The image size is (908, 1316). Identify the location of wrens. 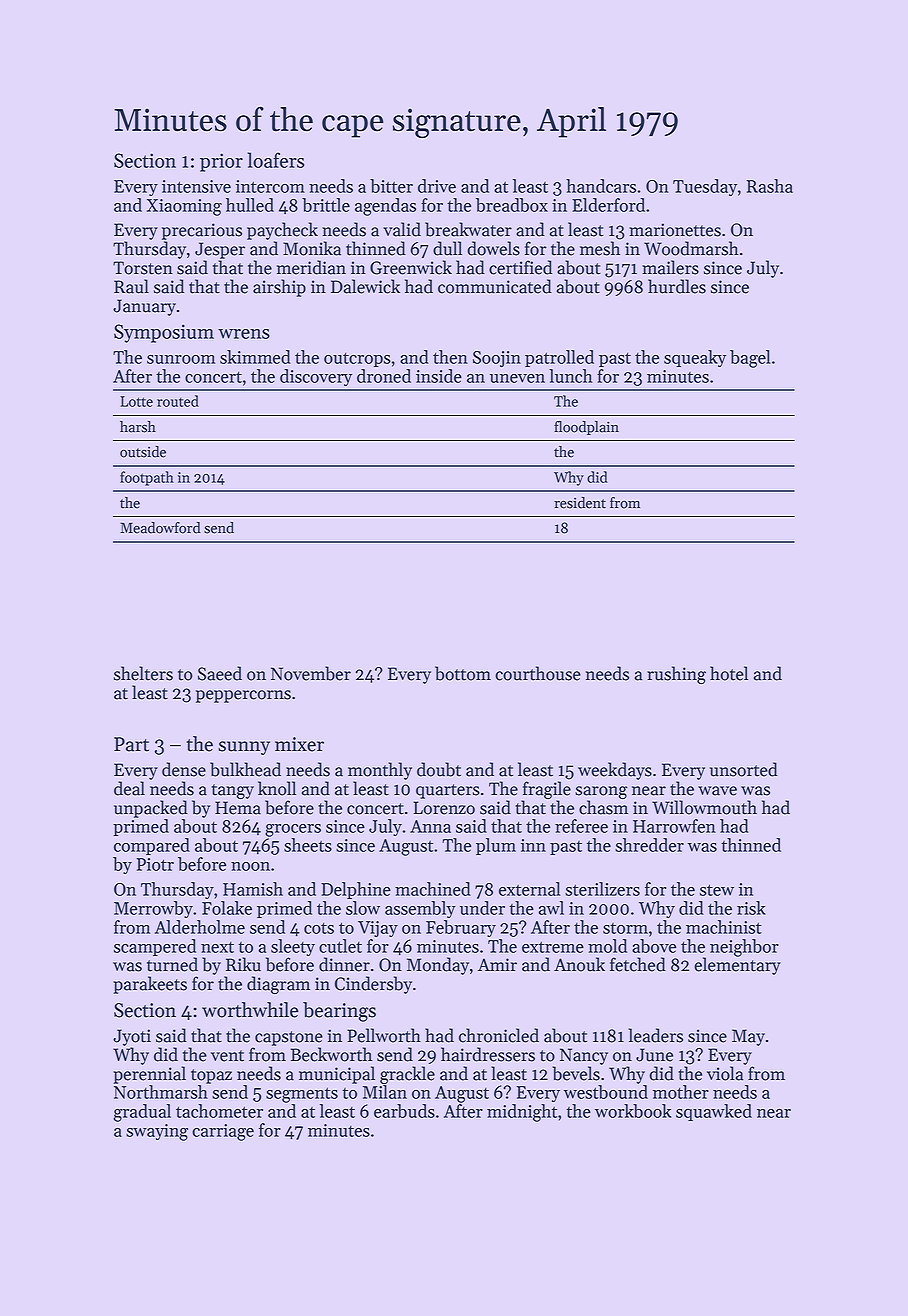
(244, 334).
